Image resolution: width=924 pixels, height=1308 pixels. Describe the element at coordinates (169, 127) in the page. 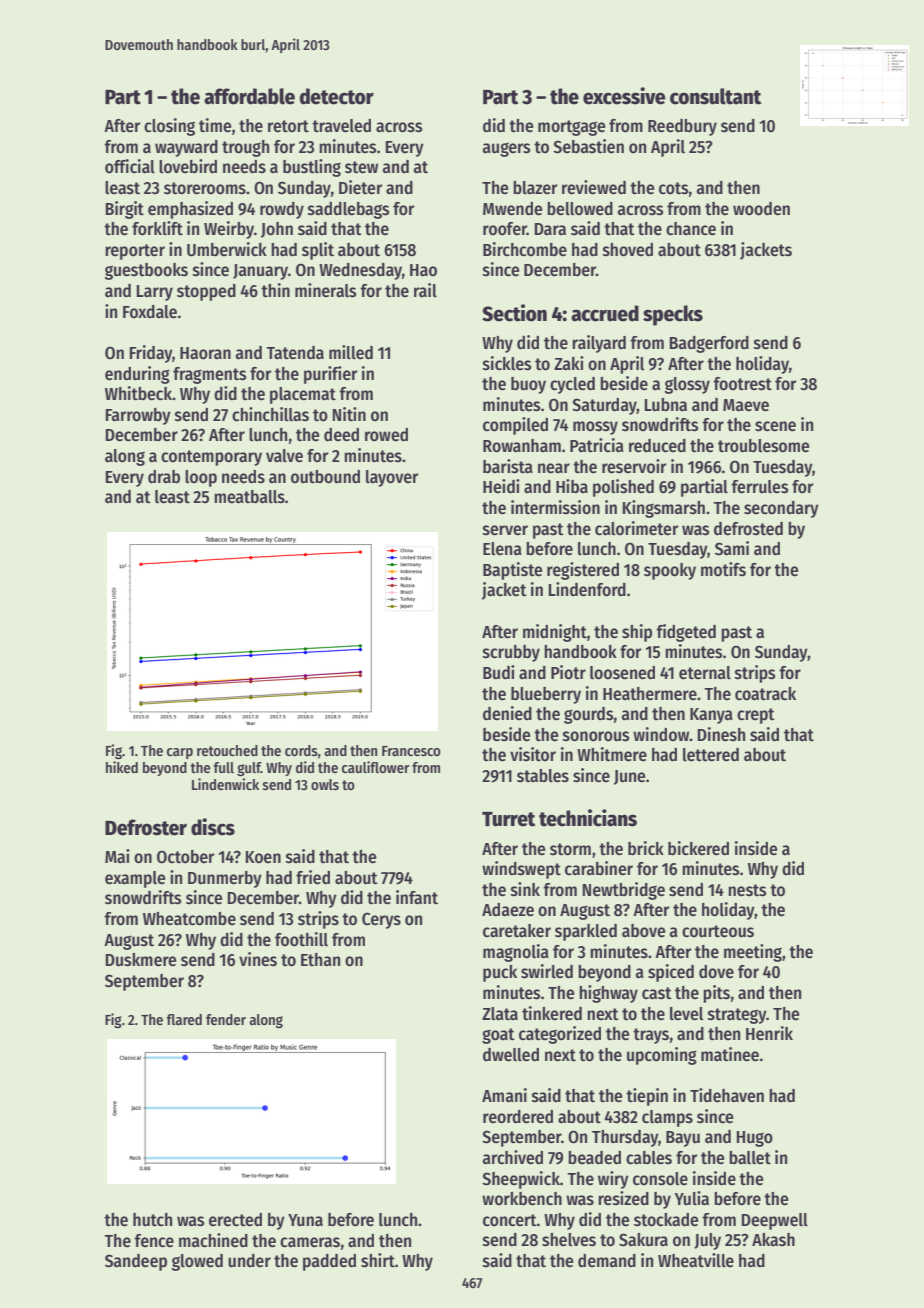

I see `closing` at that location.
